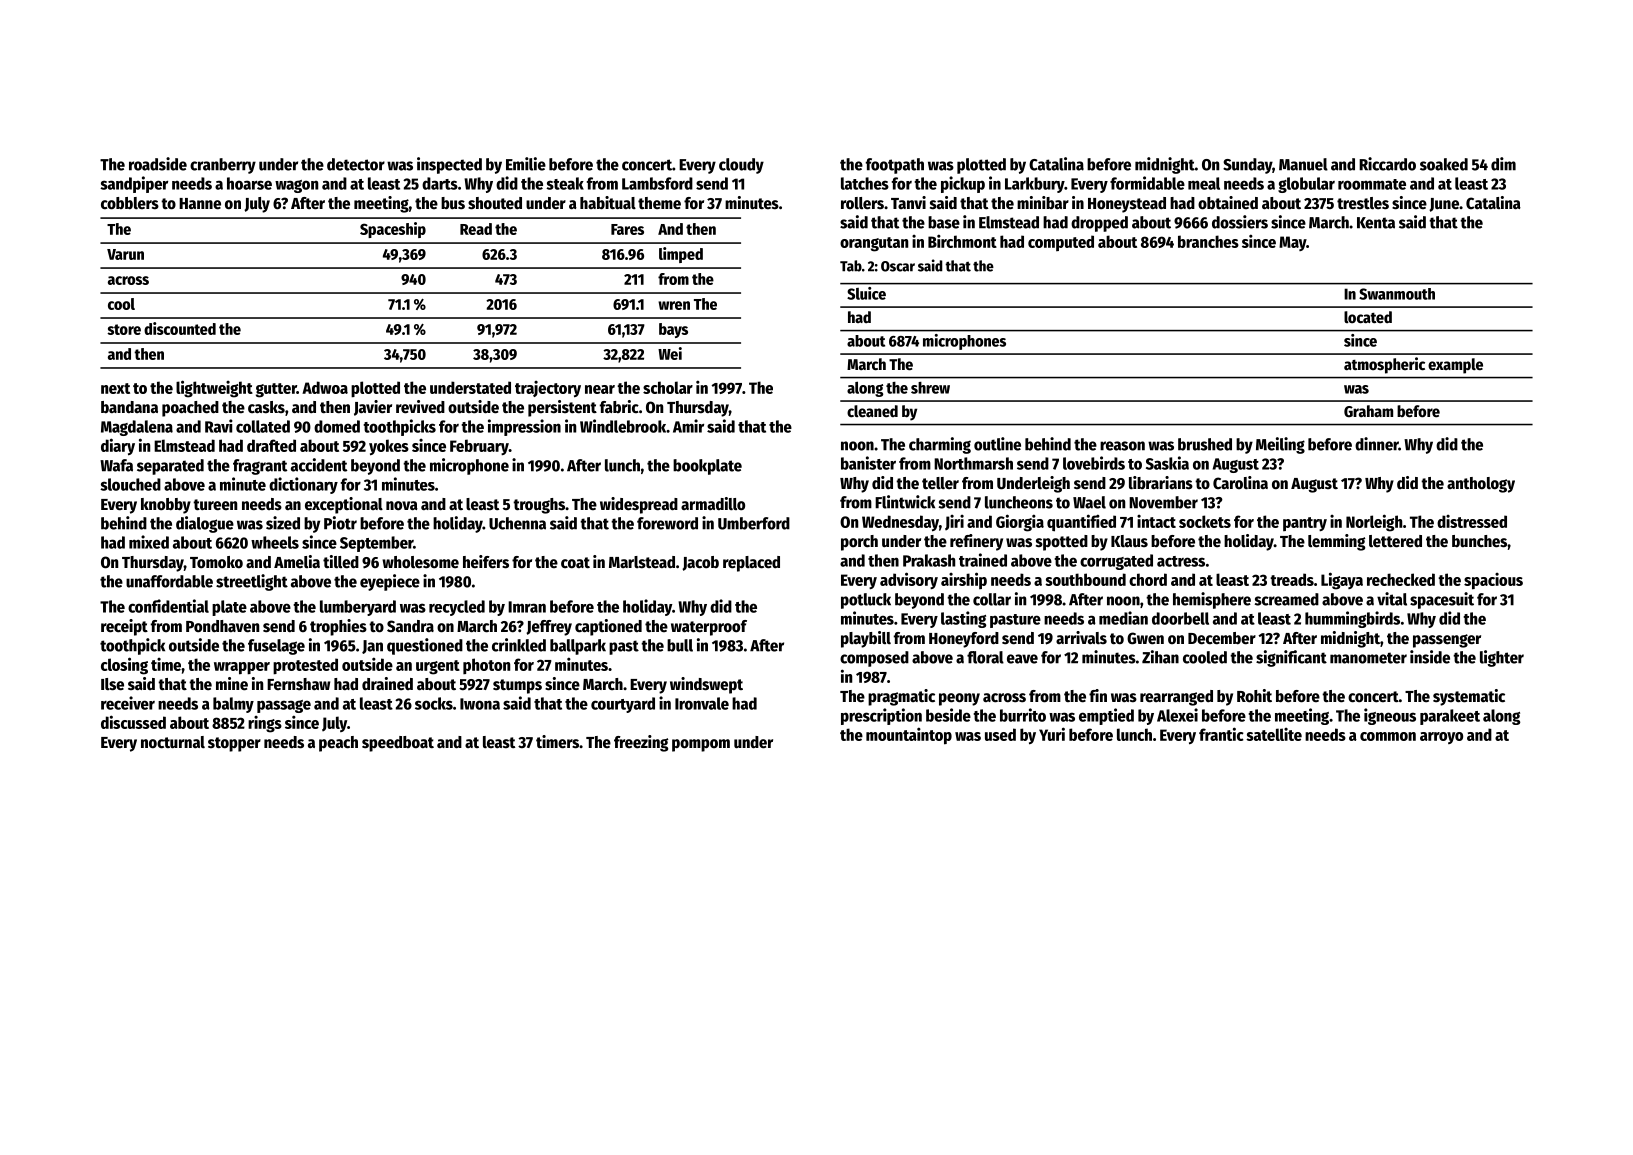 This image has height=1155, width=1633. Describe the element at coordinates (449, 165) in the image. I see `inspected` at that location.
